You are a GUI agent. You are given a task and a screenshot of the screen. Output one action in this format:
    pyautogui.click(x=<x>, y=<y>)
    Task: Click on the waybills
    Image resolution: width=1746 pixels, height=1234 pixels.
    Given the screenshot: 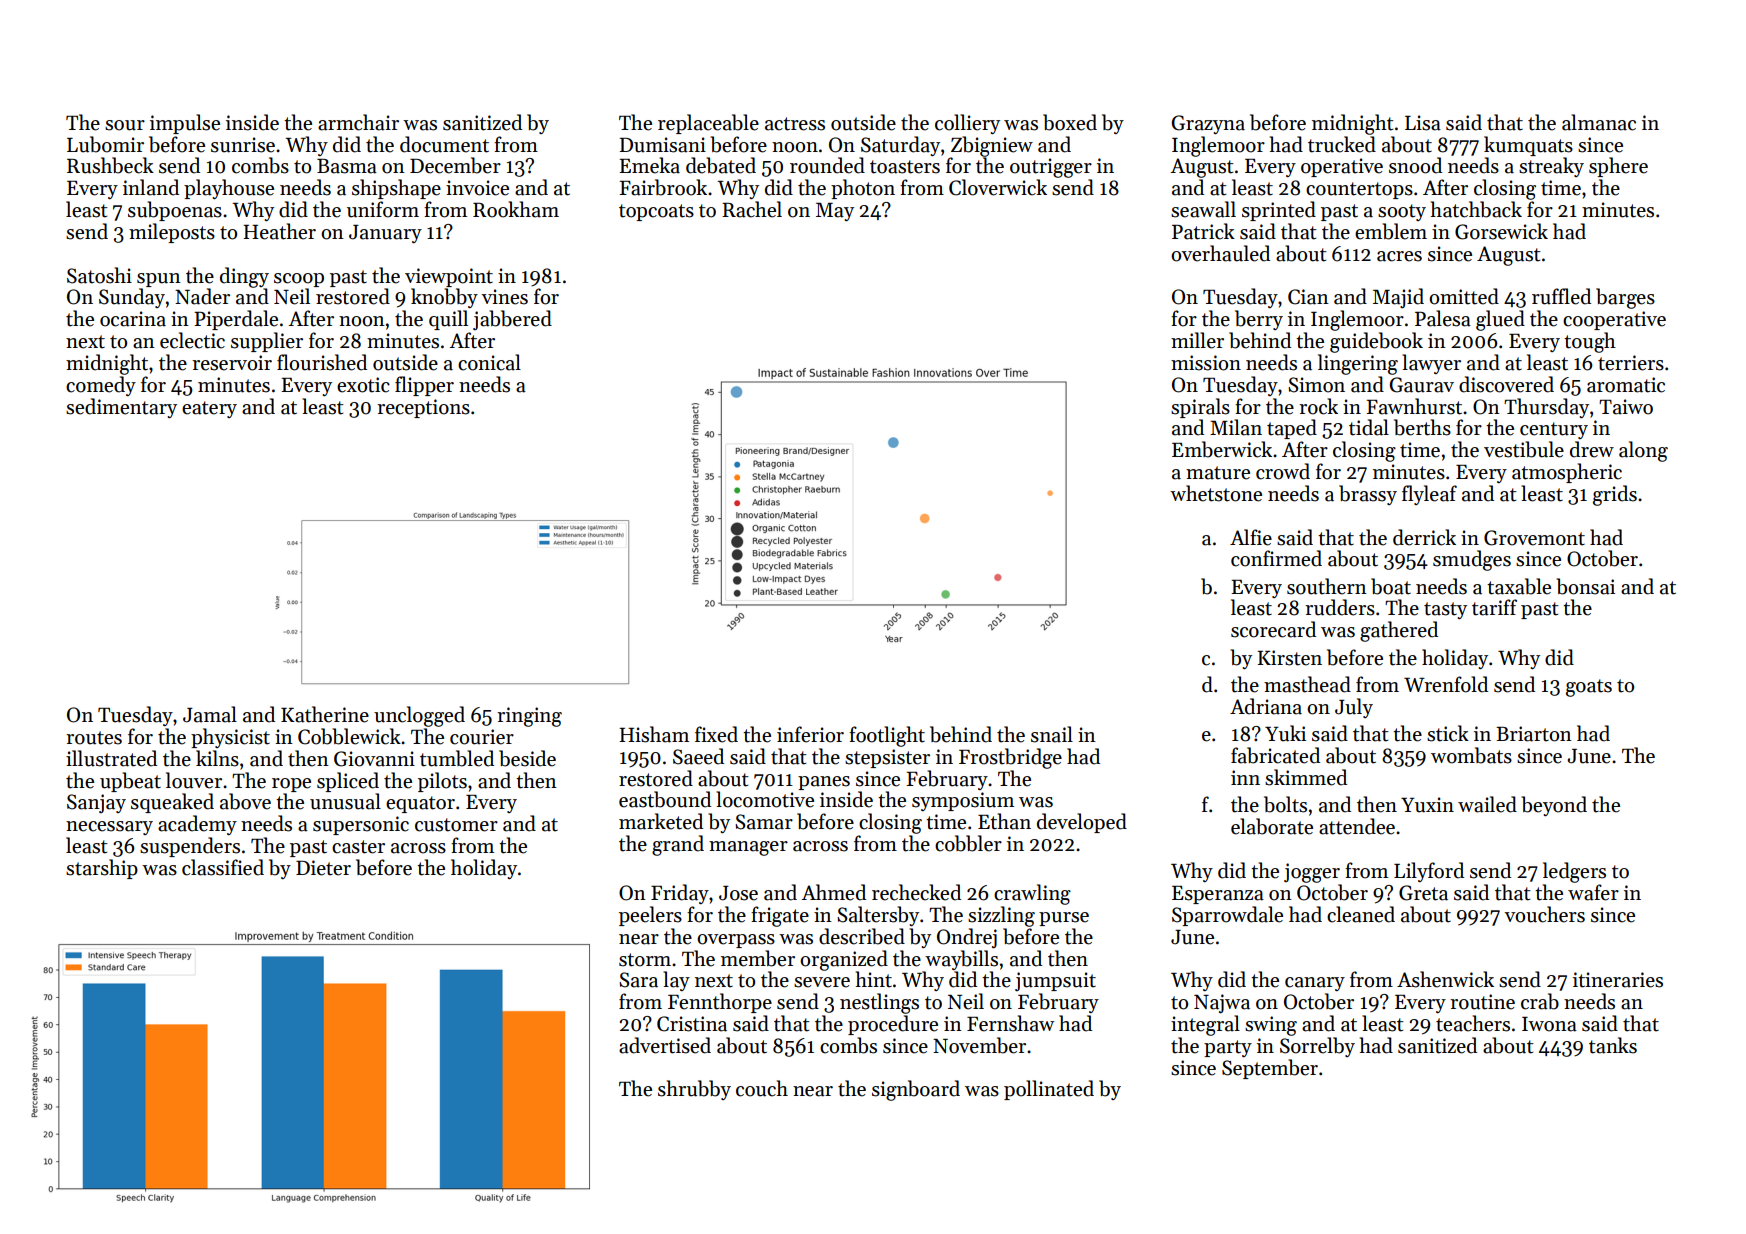 What is the action you would take?
    pyautogui.click(x=961, y=960)
